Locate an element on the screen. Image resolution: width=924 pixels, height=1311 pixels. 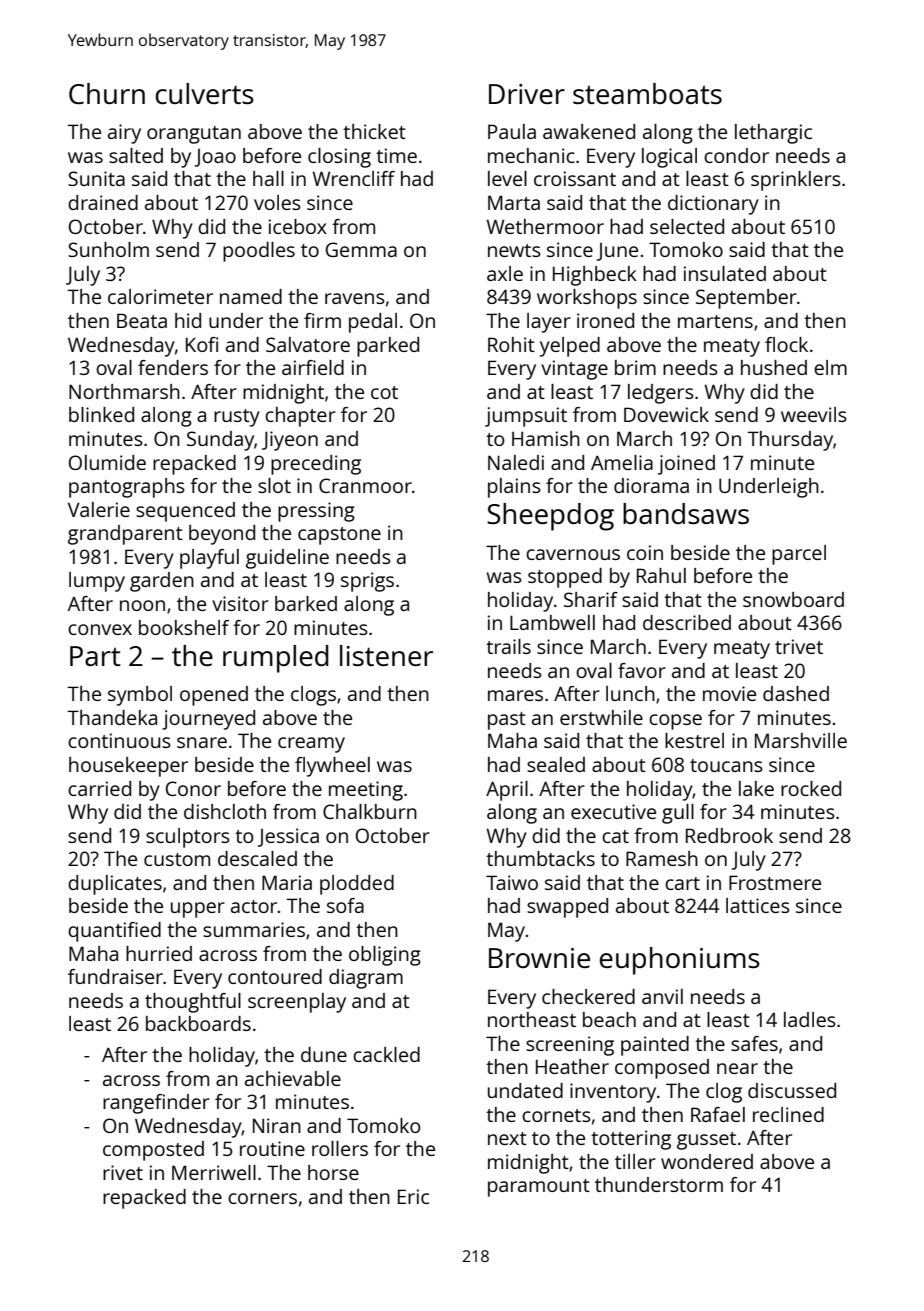
screenplay is located at coordinates (297, 1003).
